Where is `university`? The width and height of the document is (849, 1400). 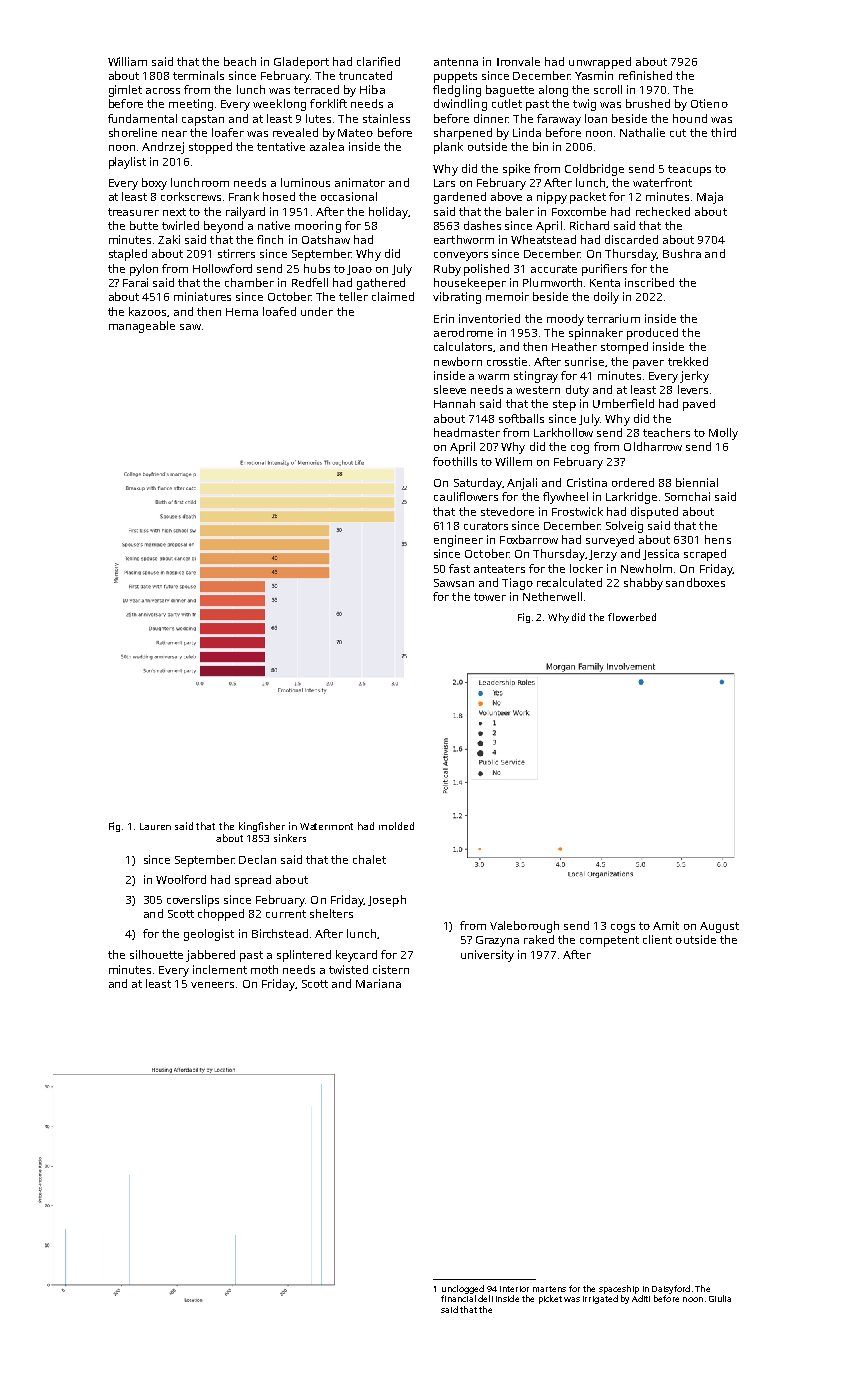 university is located at coordinates (487, 956).
